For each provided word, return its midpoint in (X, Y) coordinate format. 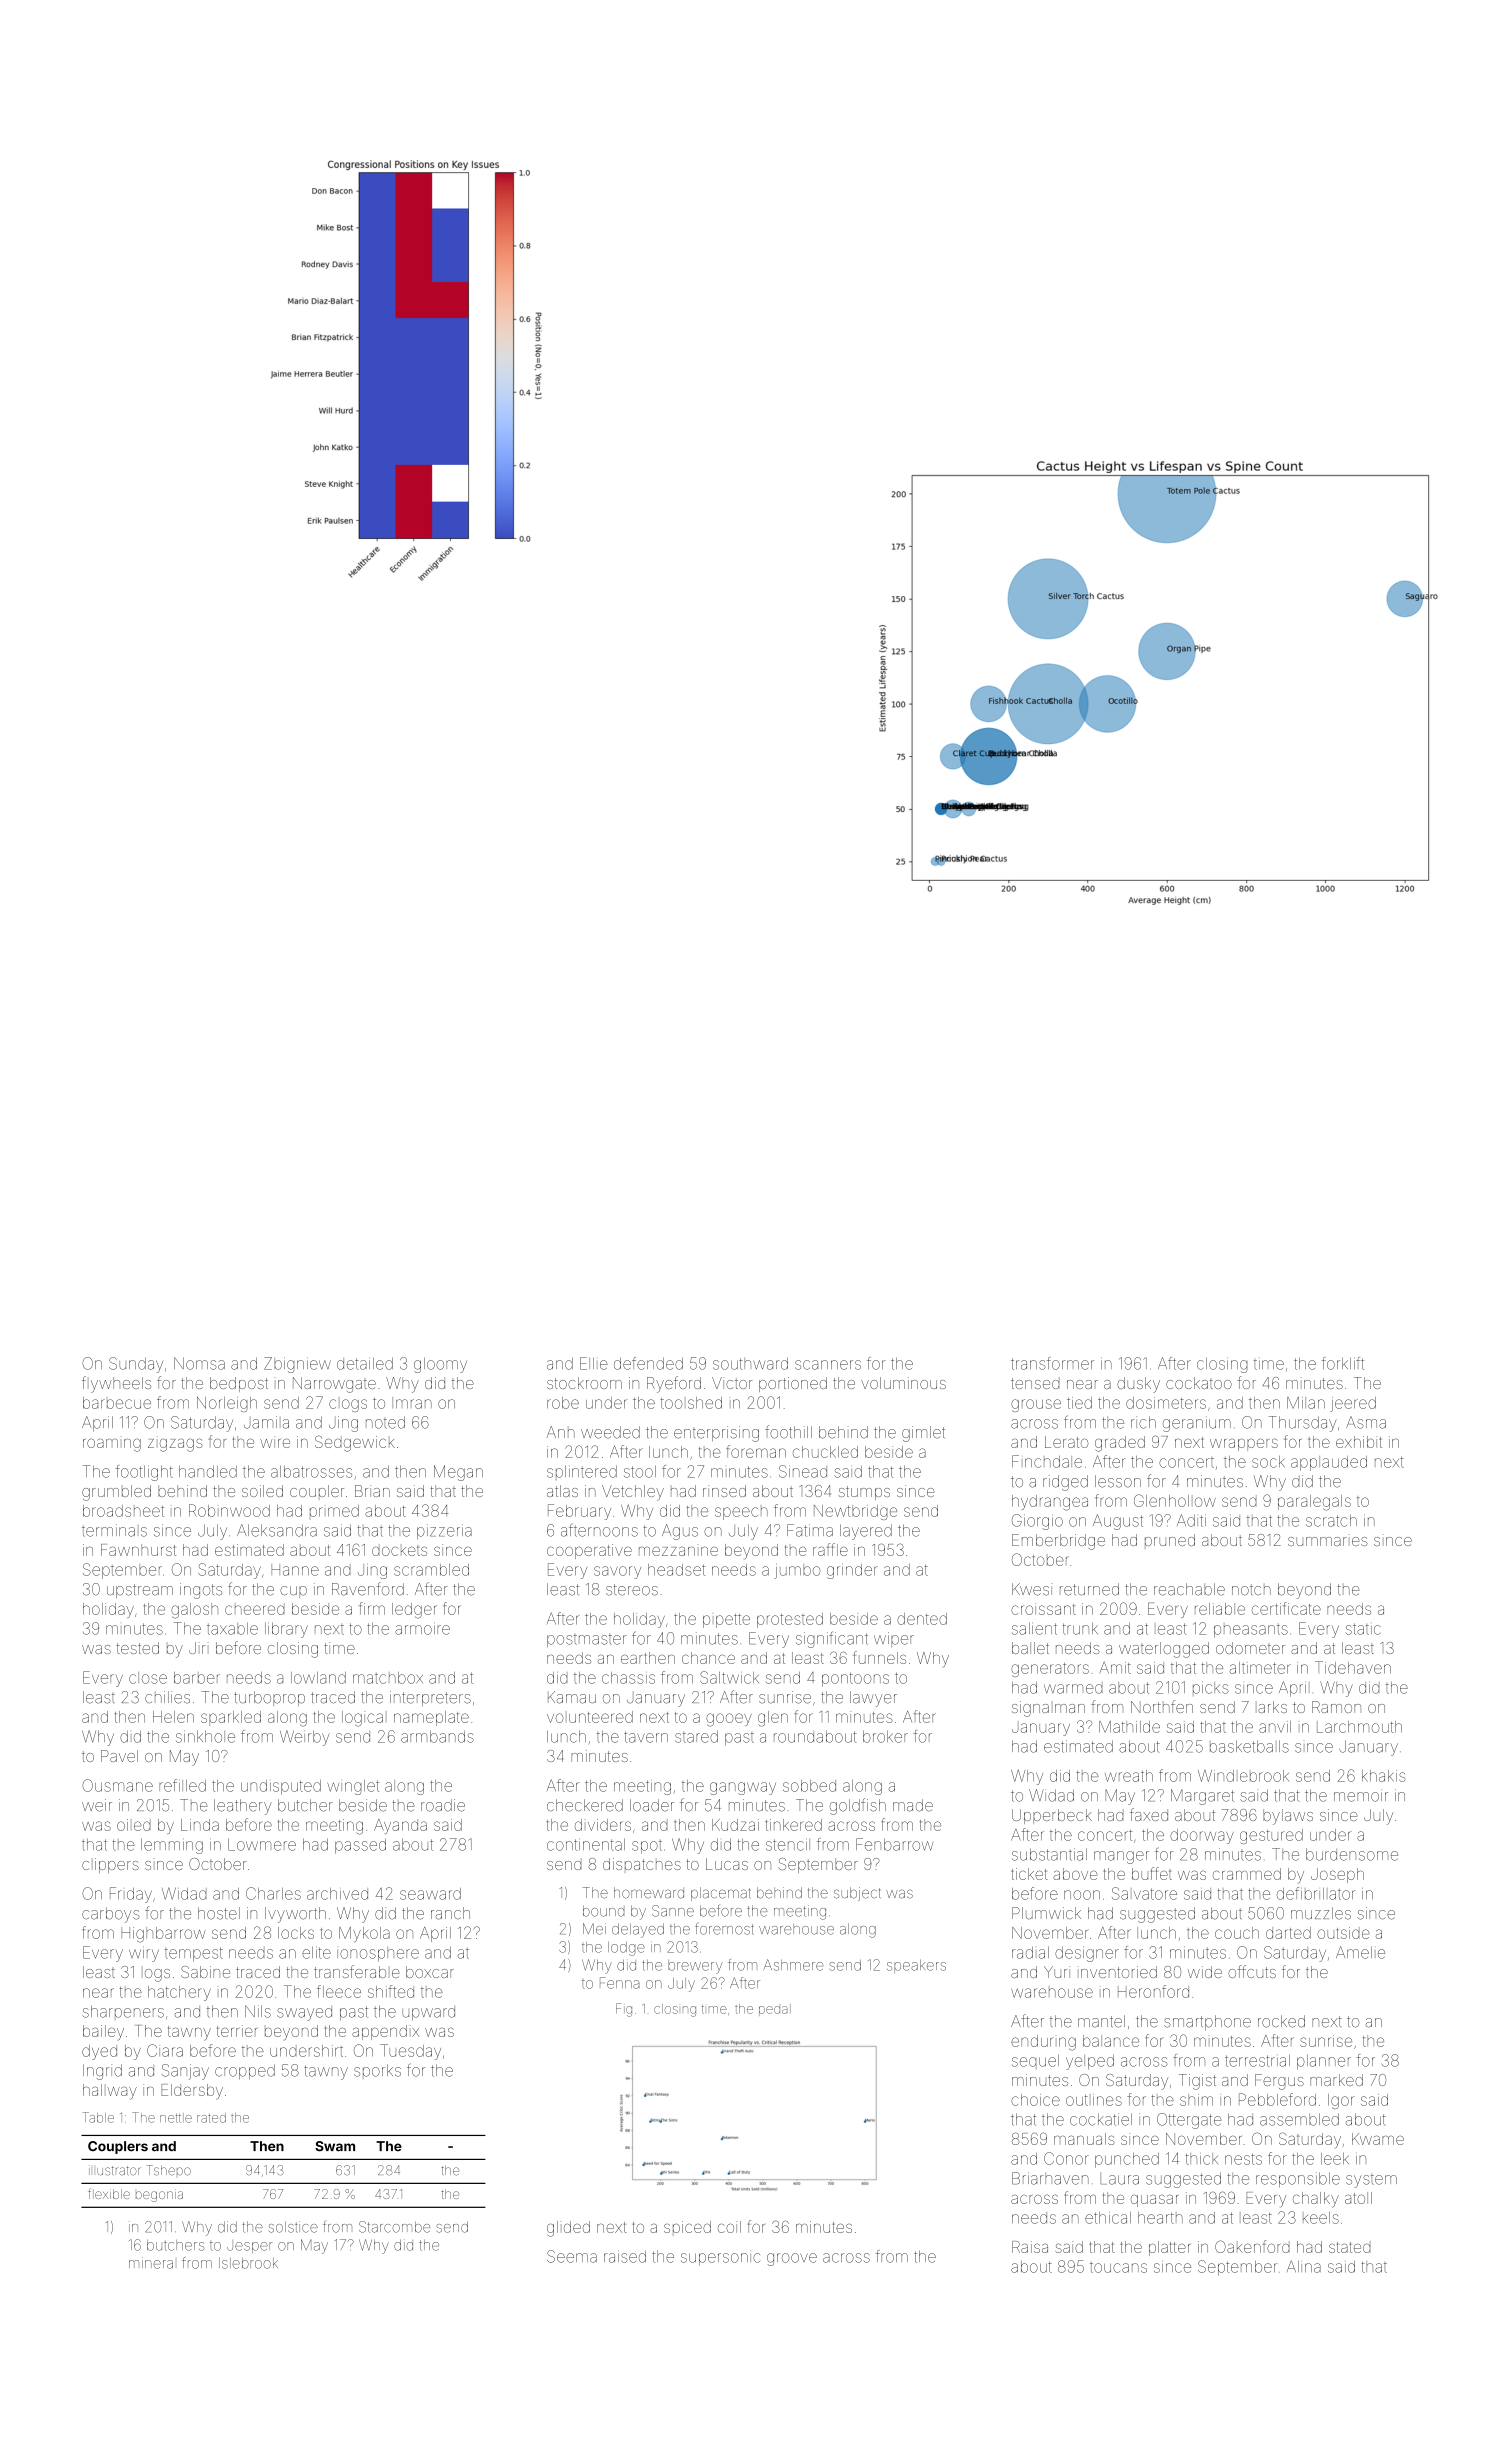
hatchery (179, 1993)
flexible (109, 2193)
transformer (1052, 1363)
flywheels (116, 1384)
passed (360, 1846)
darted (1288, 1933)
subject (857, 1894)
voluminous (903, 1383)
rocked (1281, 2021)
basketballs (1249, 1746)
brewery (695, 1967)
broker (885, 1737)
